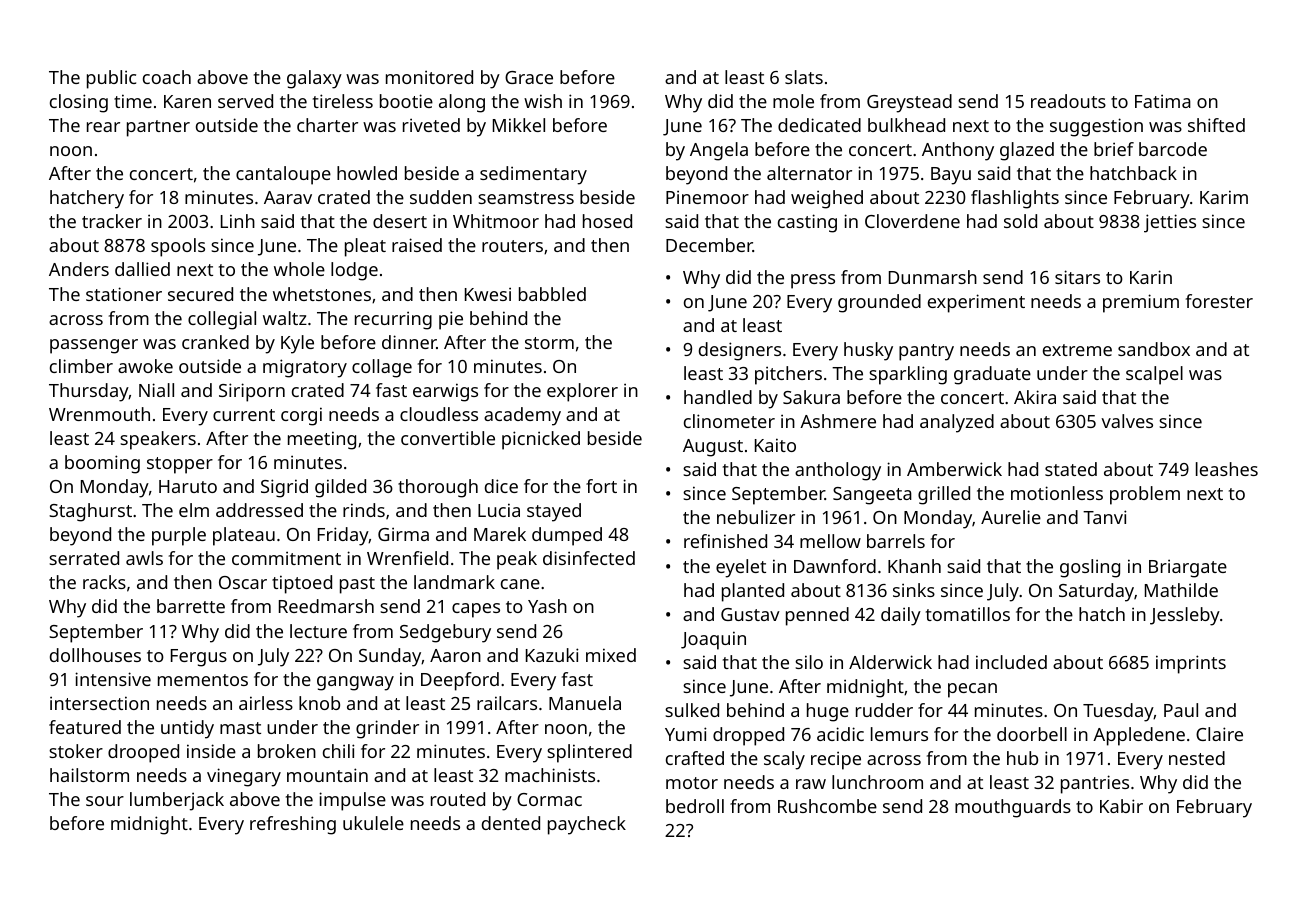 The width and height of the page is (1308, 924). What do you see at coordinates (111, 79) in the page?
I see `public` at bounding box center [111, 79].
